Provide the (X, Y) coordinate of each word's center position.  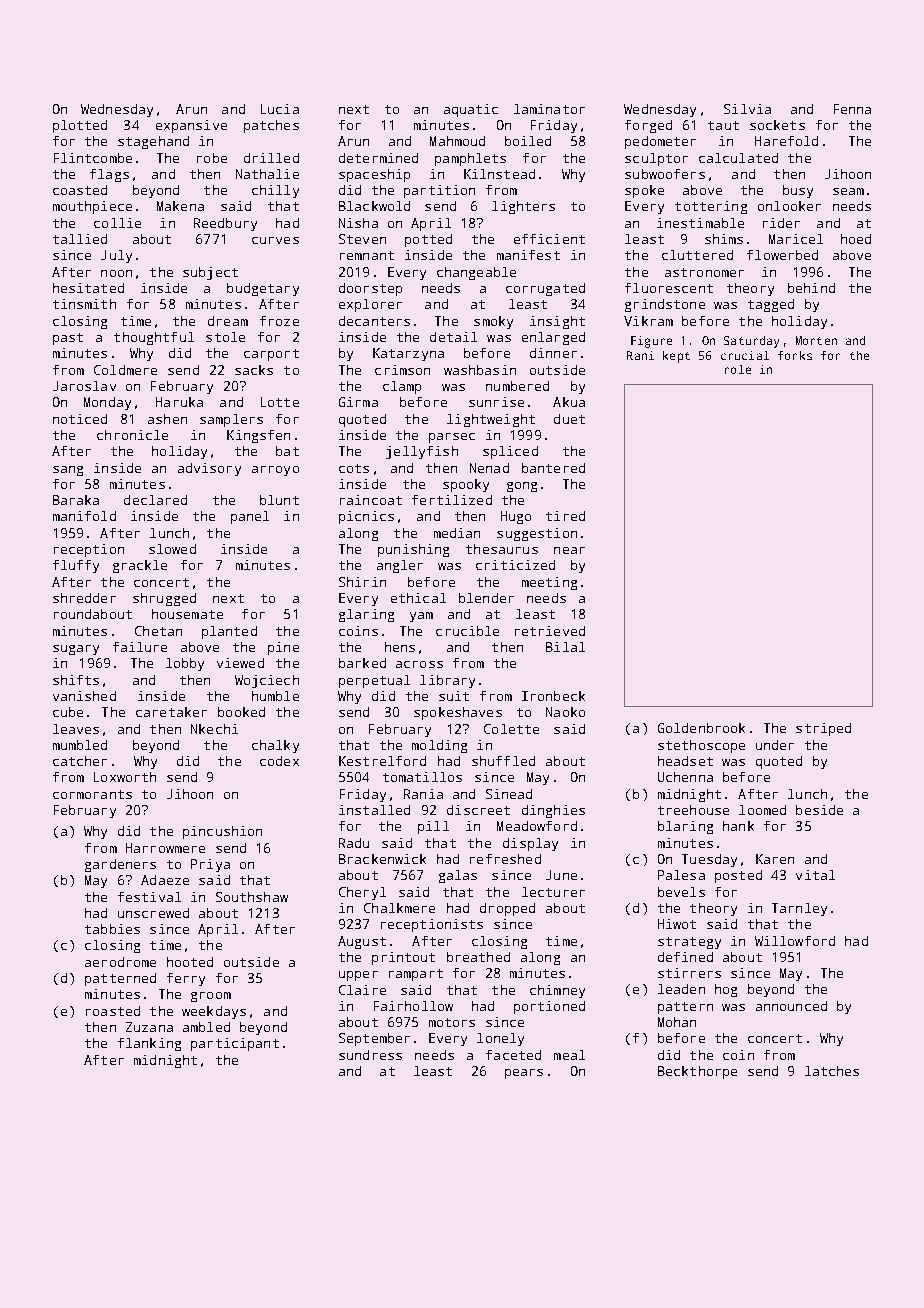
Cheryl (362, 893)
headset (685, 761)
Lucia (280, 109)
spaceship (374, 175)
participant (235, 1044)
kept (676, 357)
